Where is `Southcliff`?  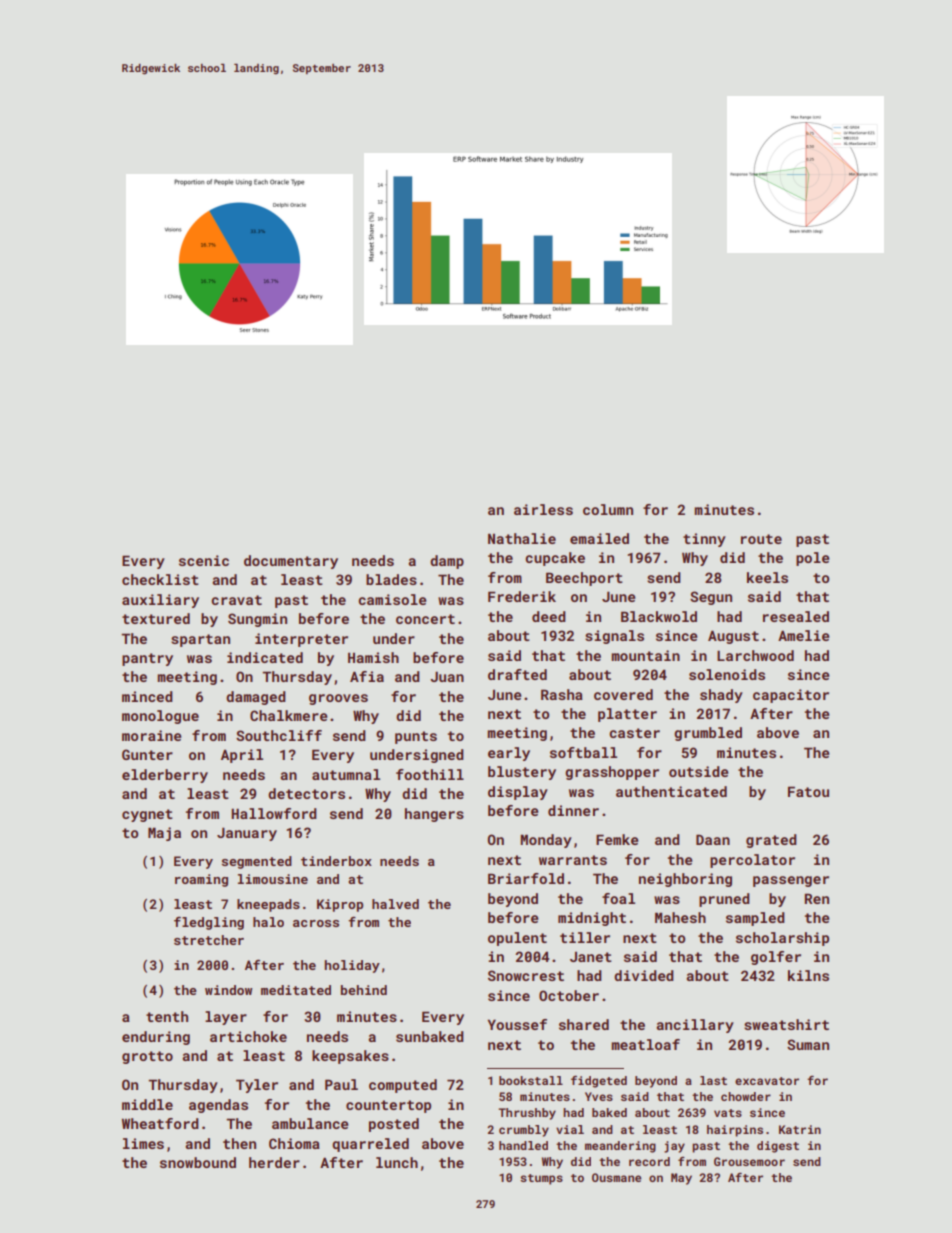
Southcliff is located at coordinates (279, 735).
